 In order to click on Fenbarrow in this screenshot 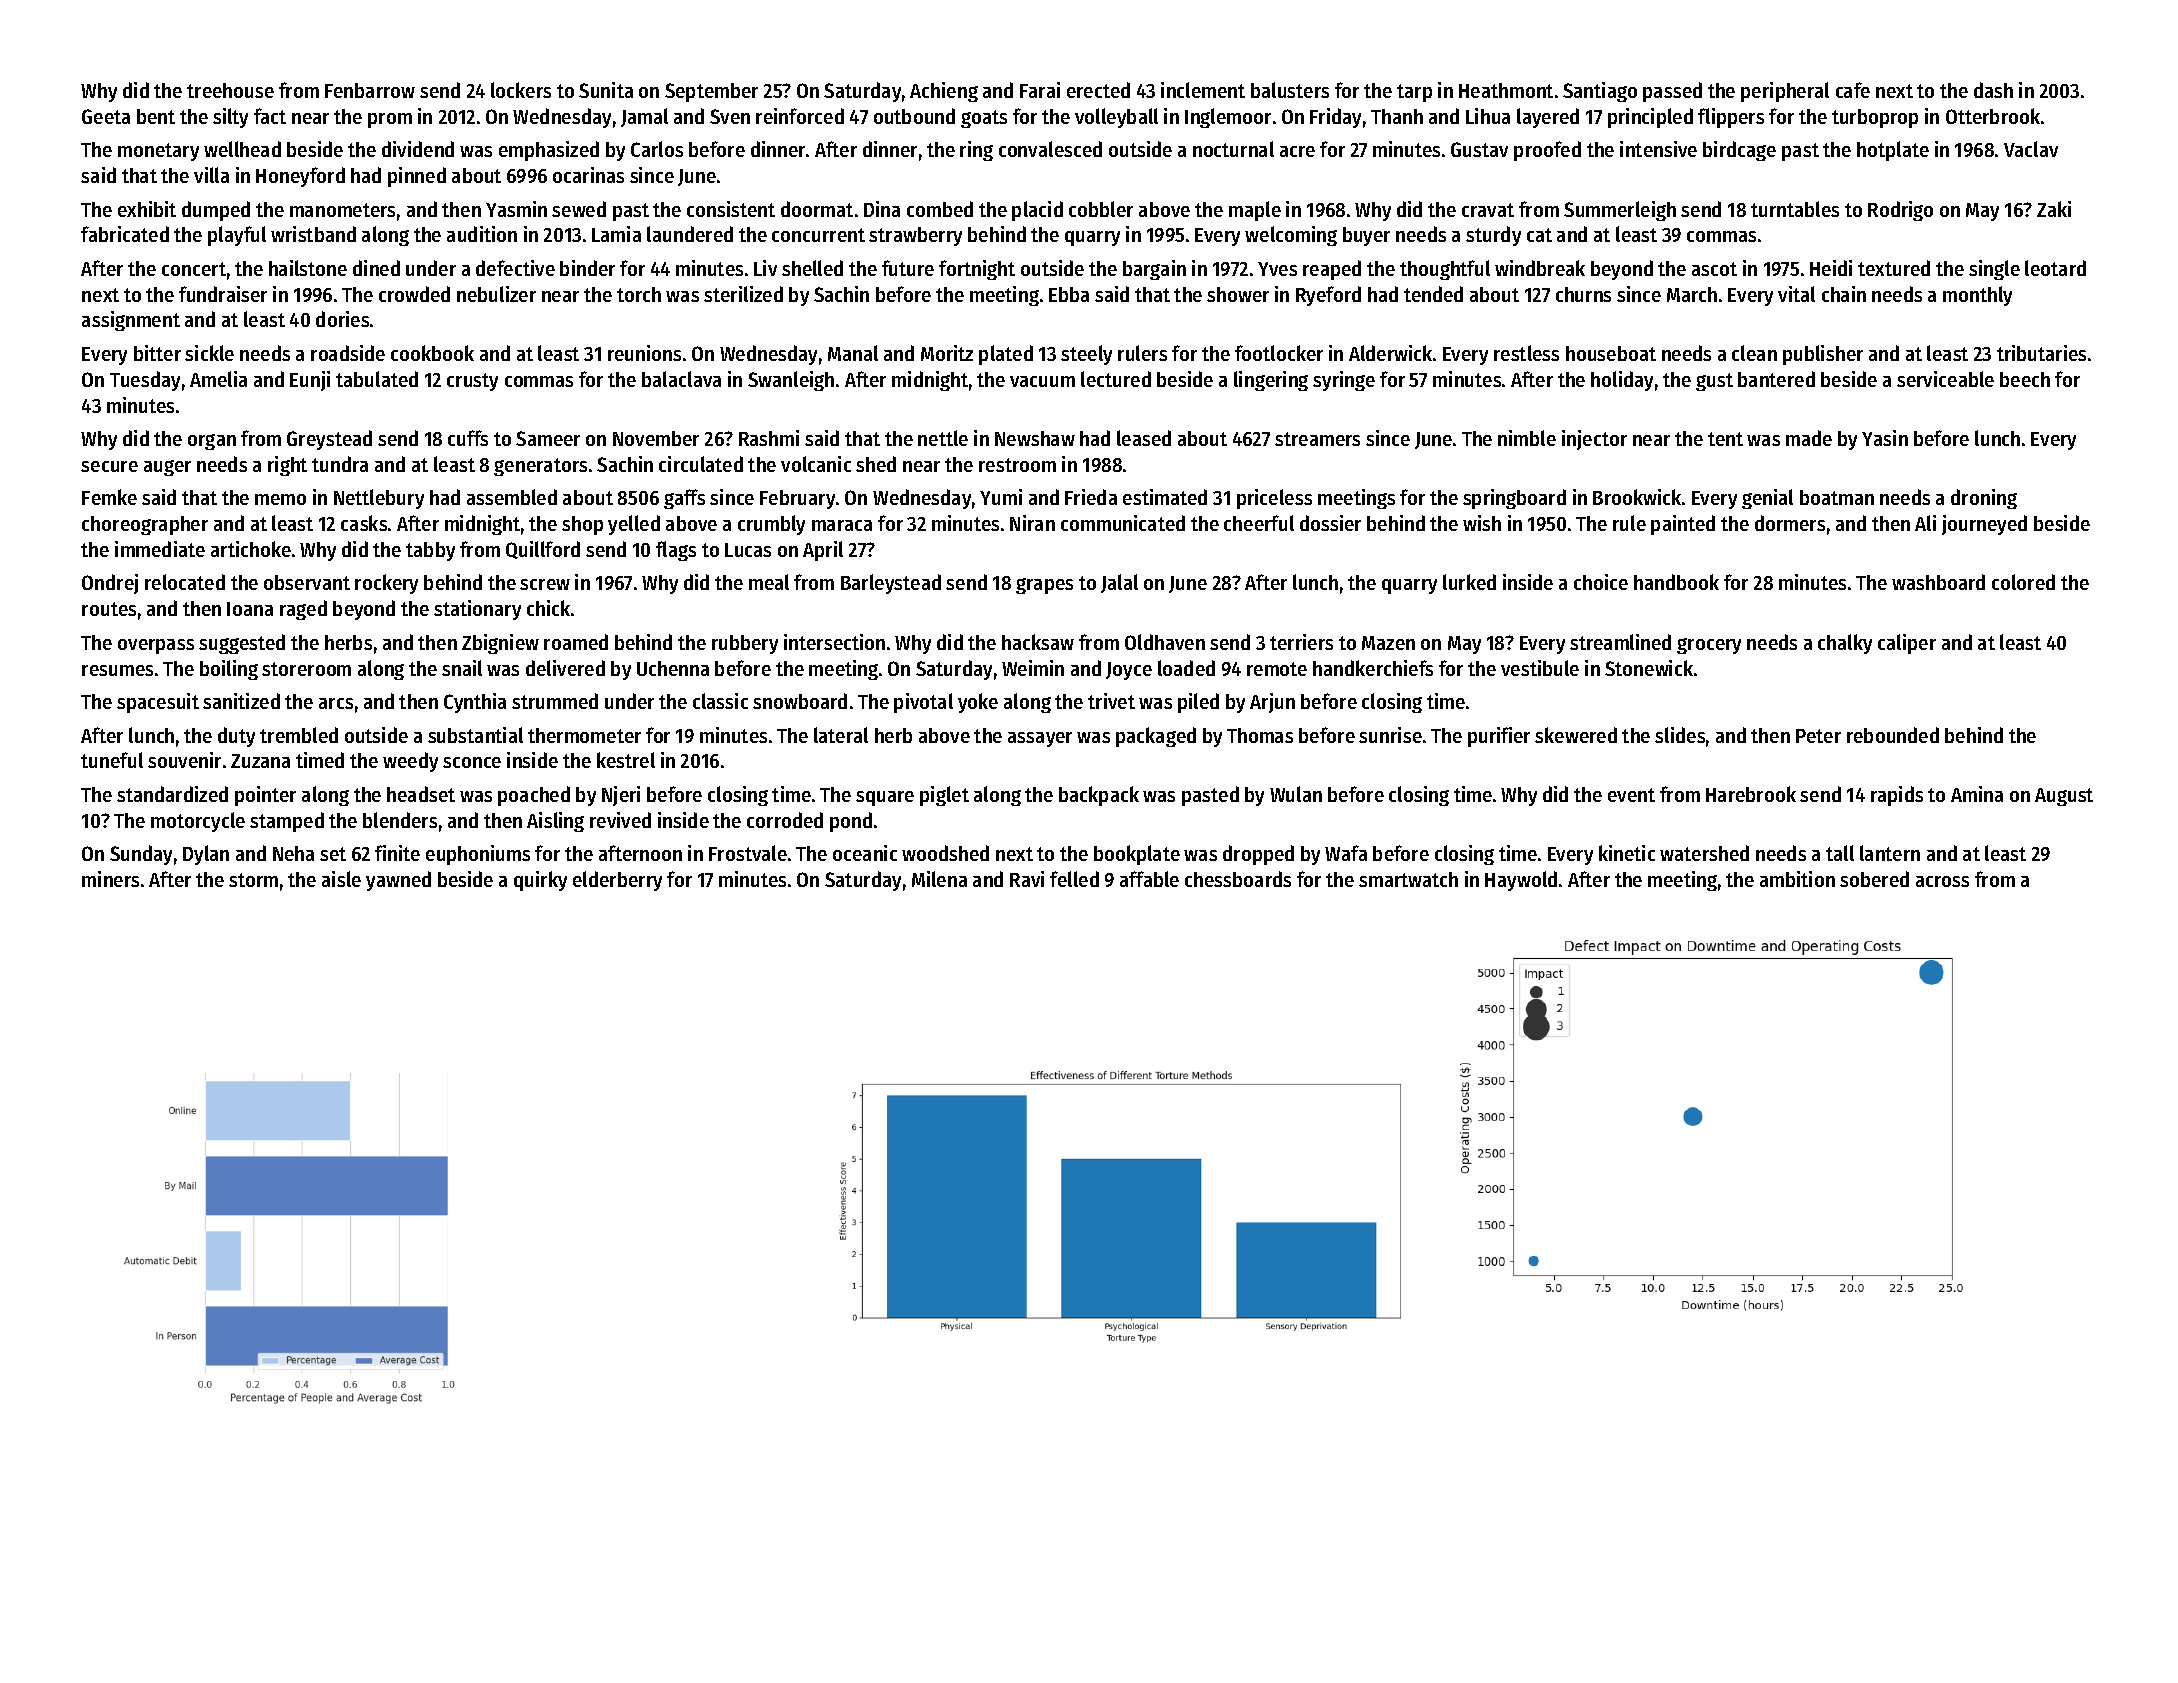, I will do `click(370, 90)`.
